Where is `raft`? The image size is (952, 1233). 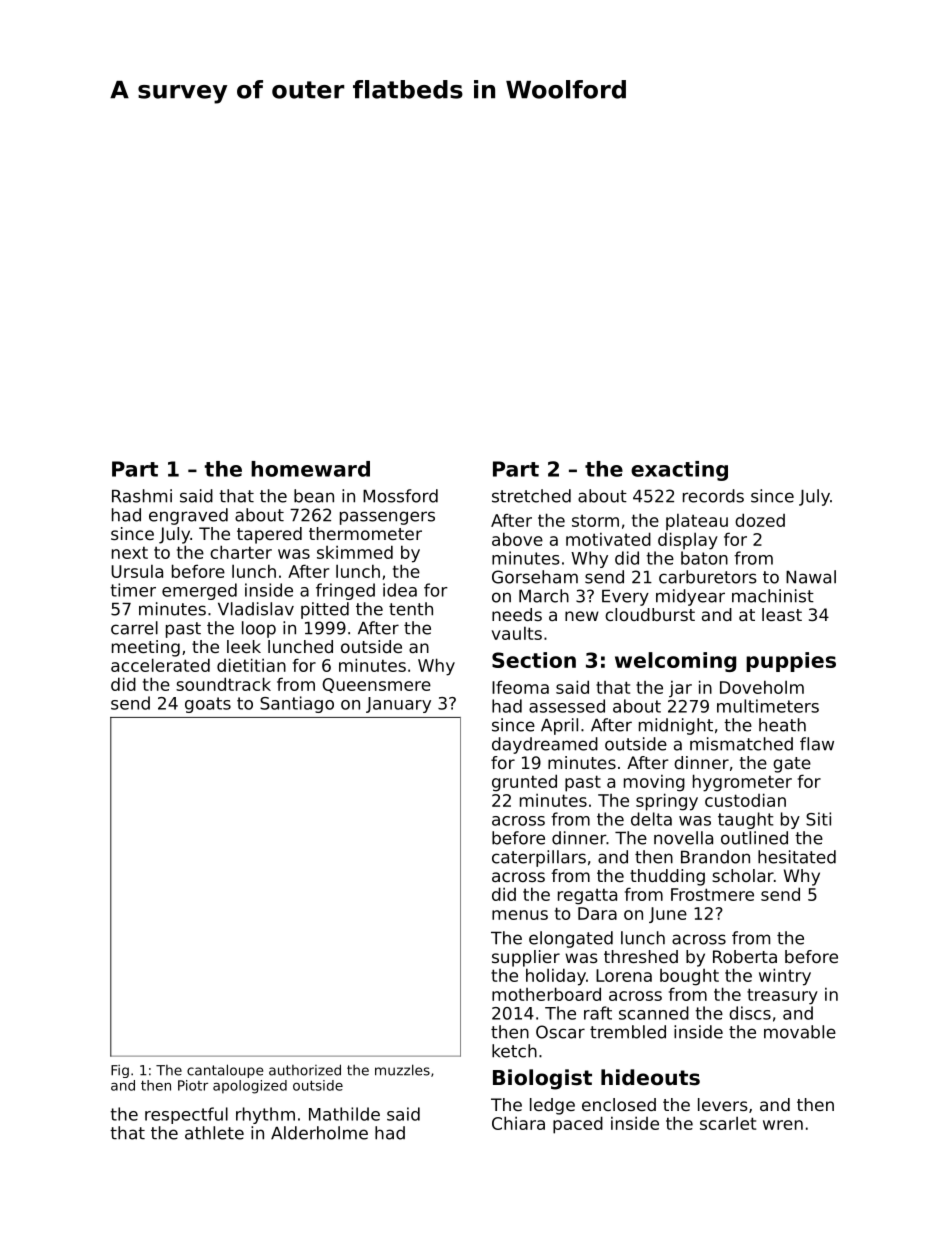
raft is located at coordinates (598, 1013).
